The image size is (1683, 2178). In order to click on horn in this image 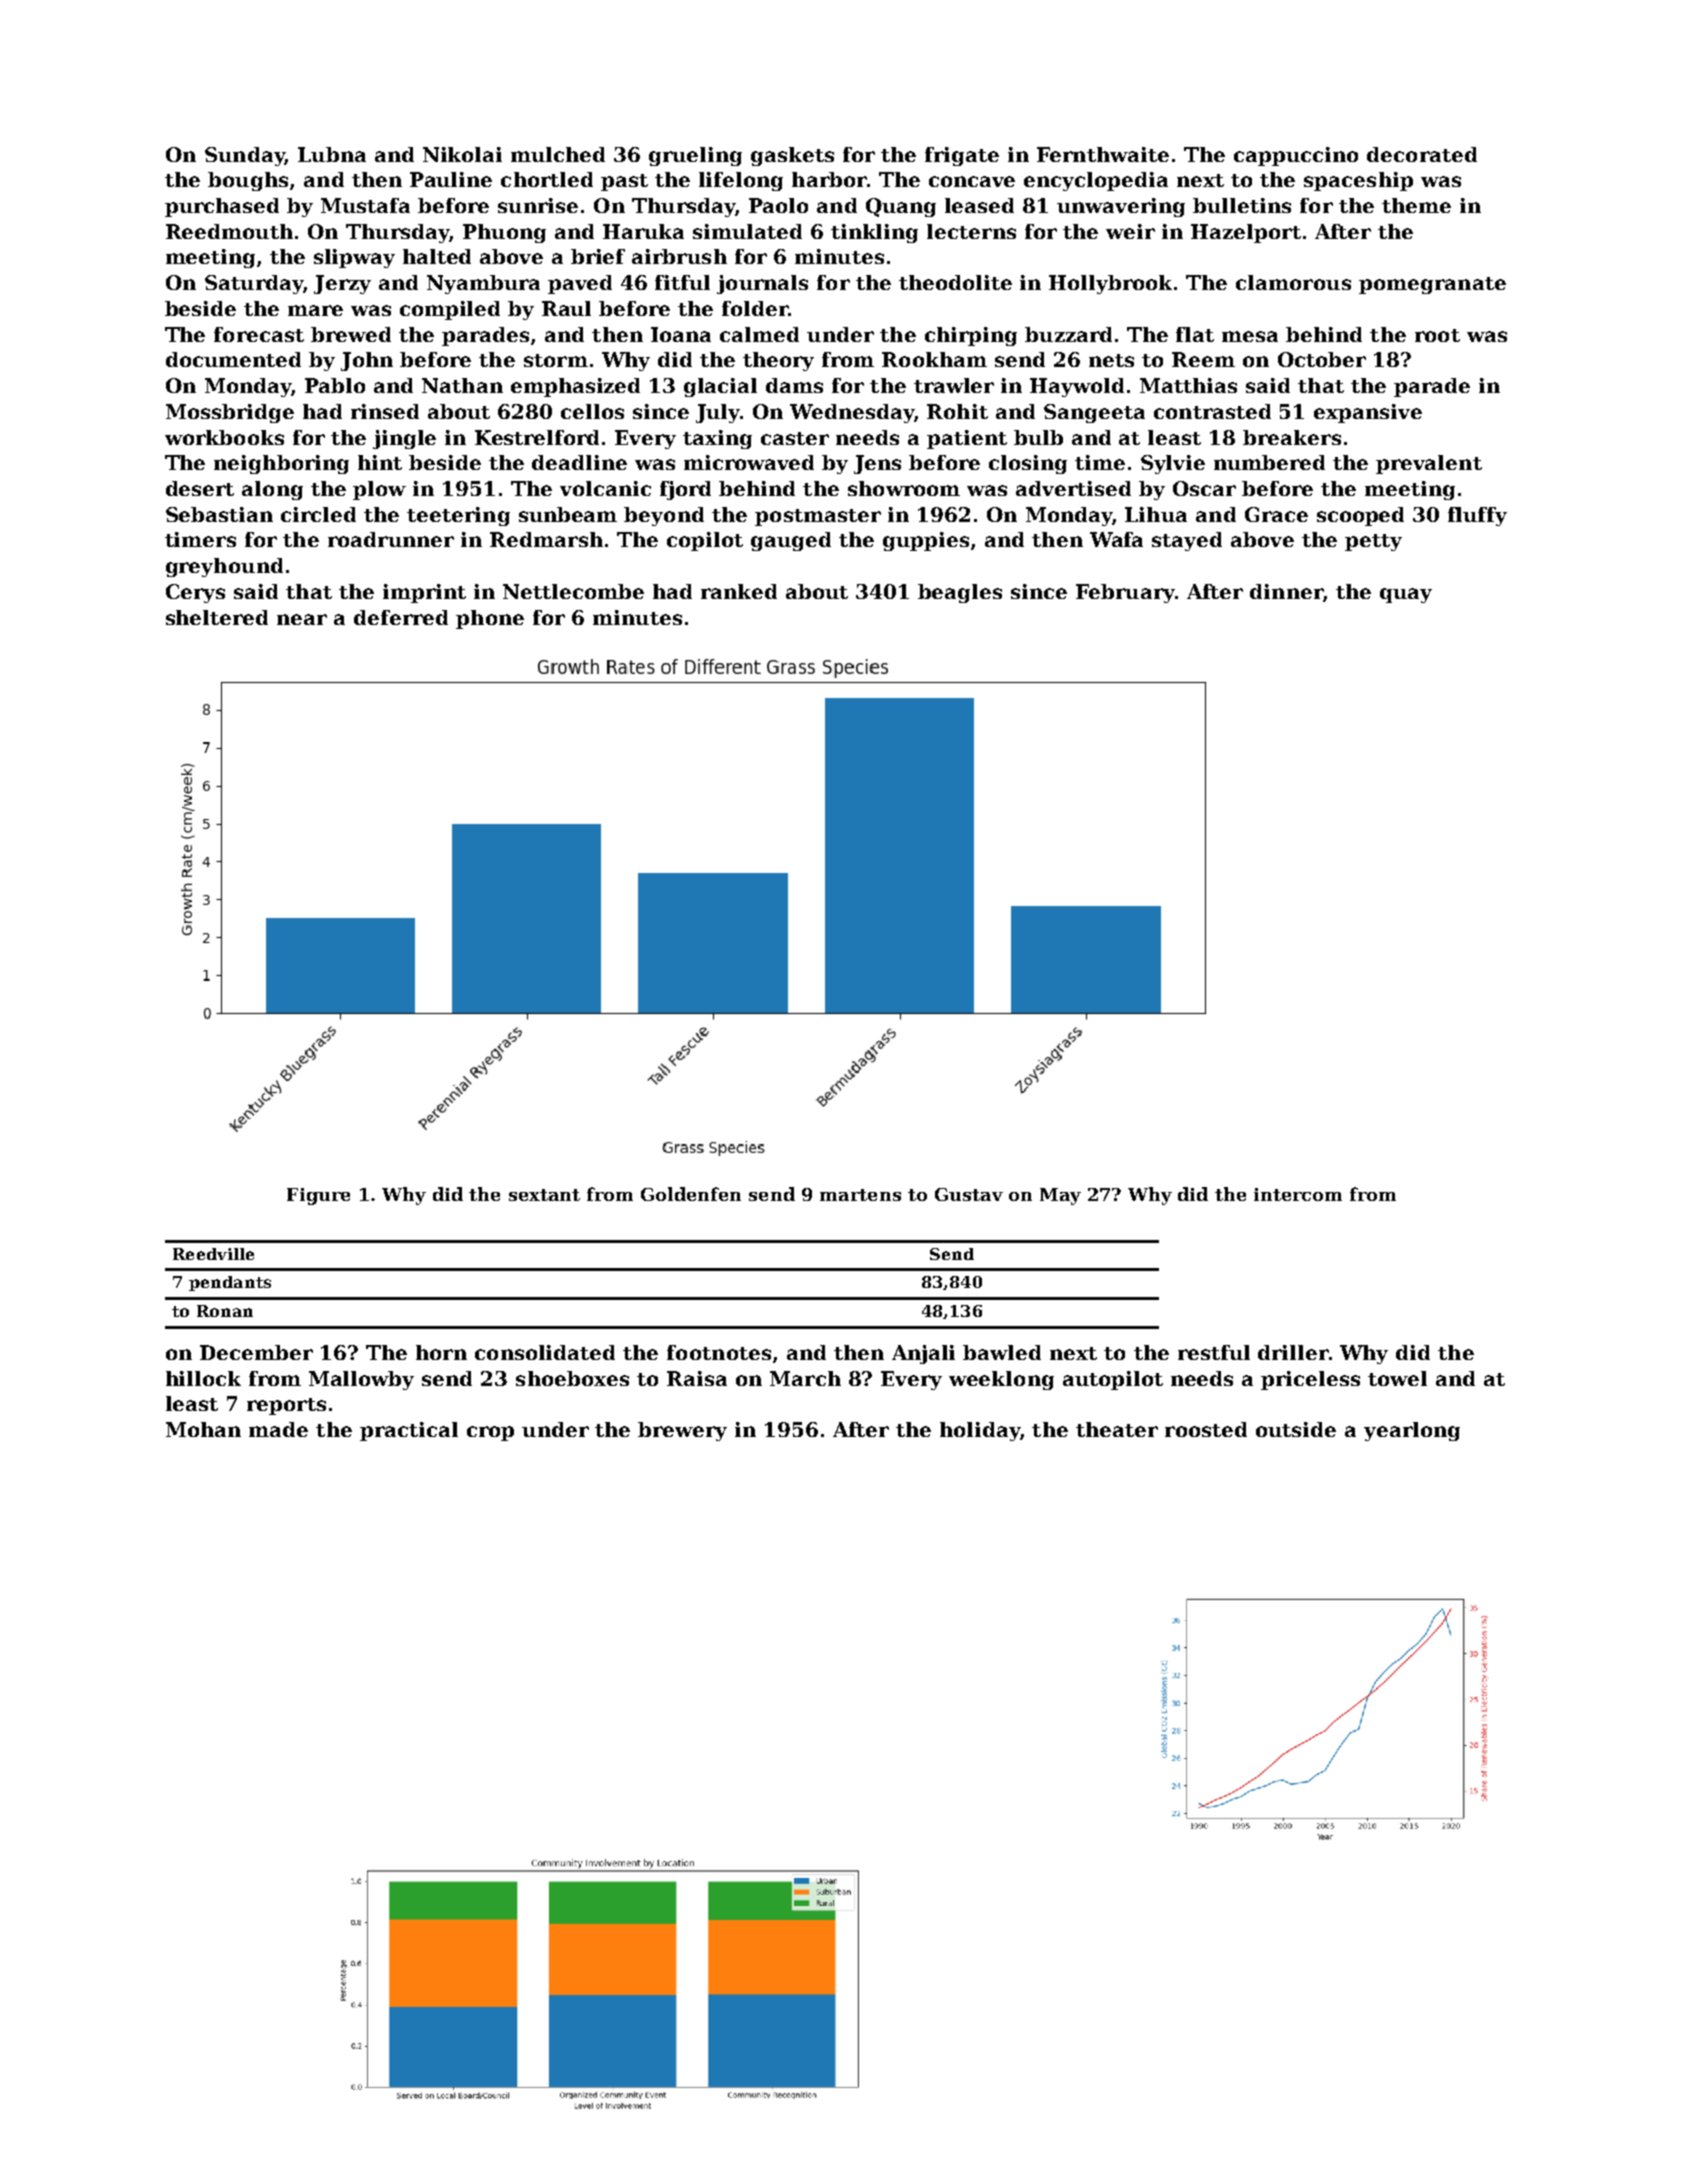, I will do `click(441, 1352)`.
